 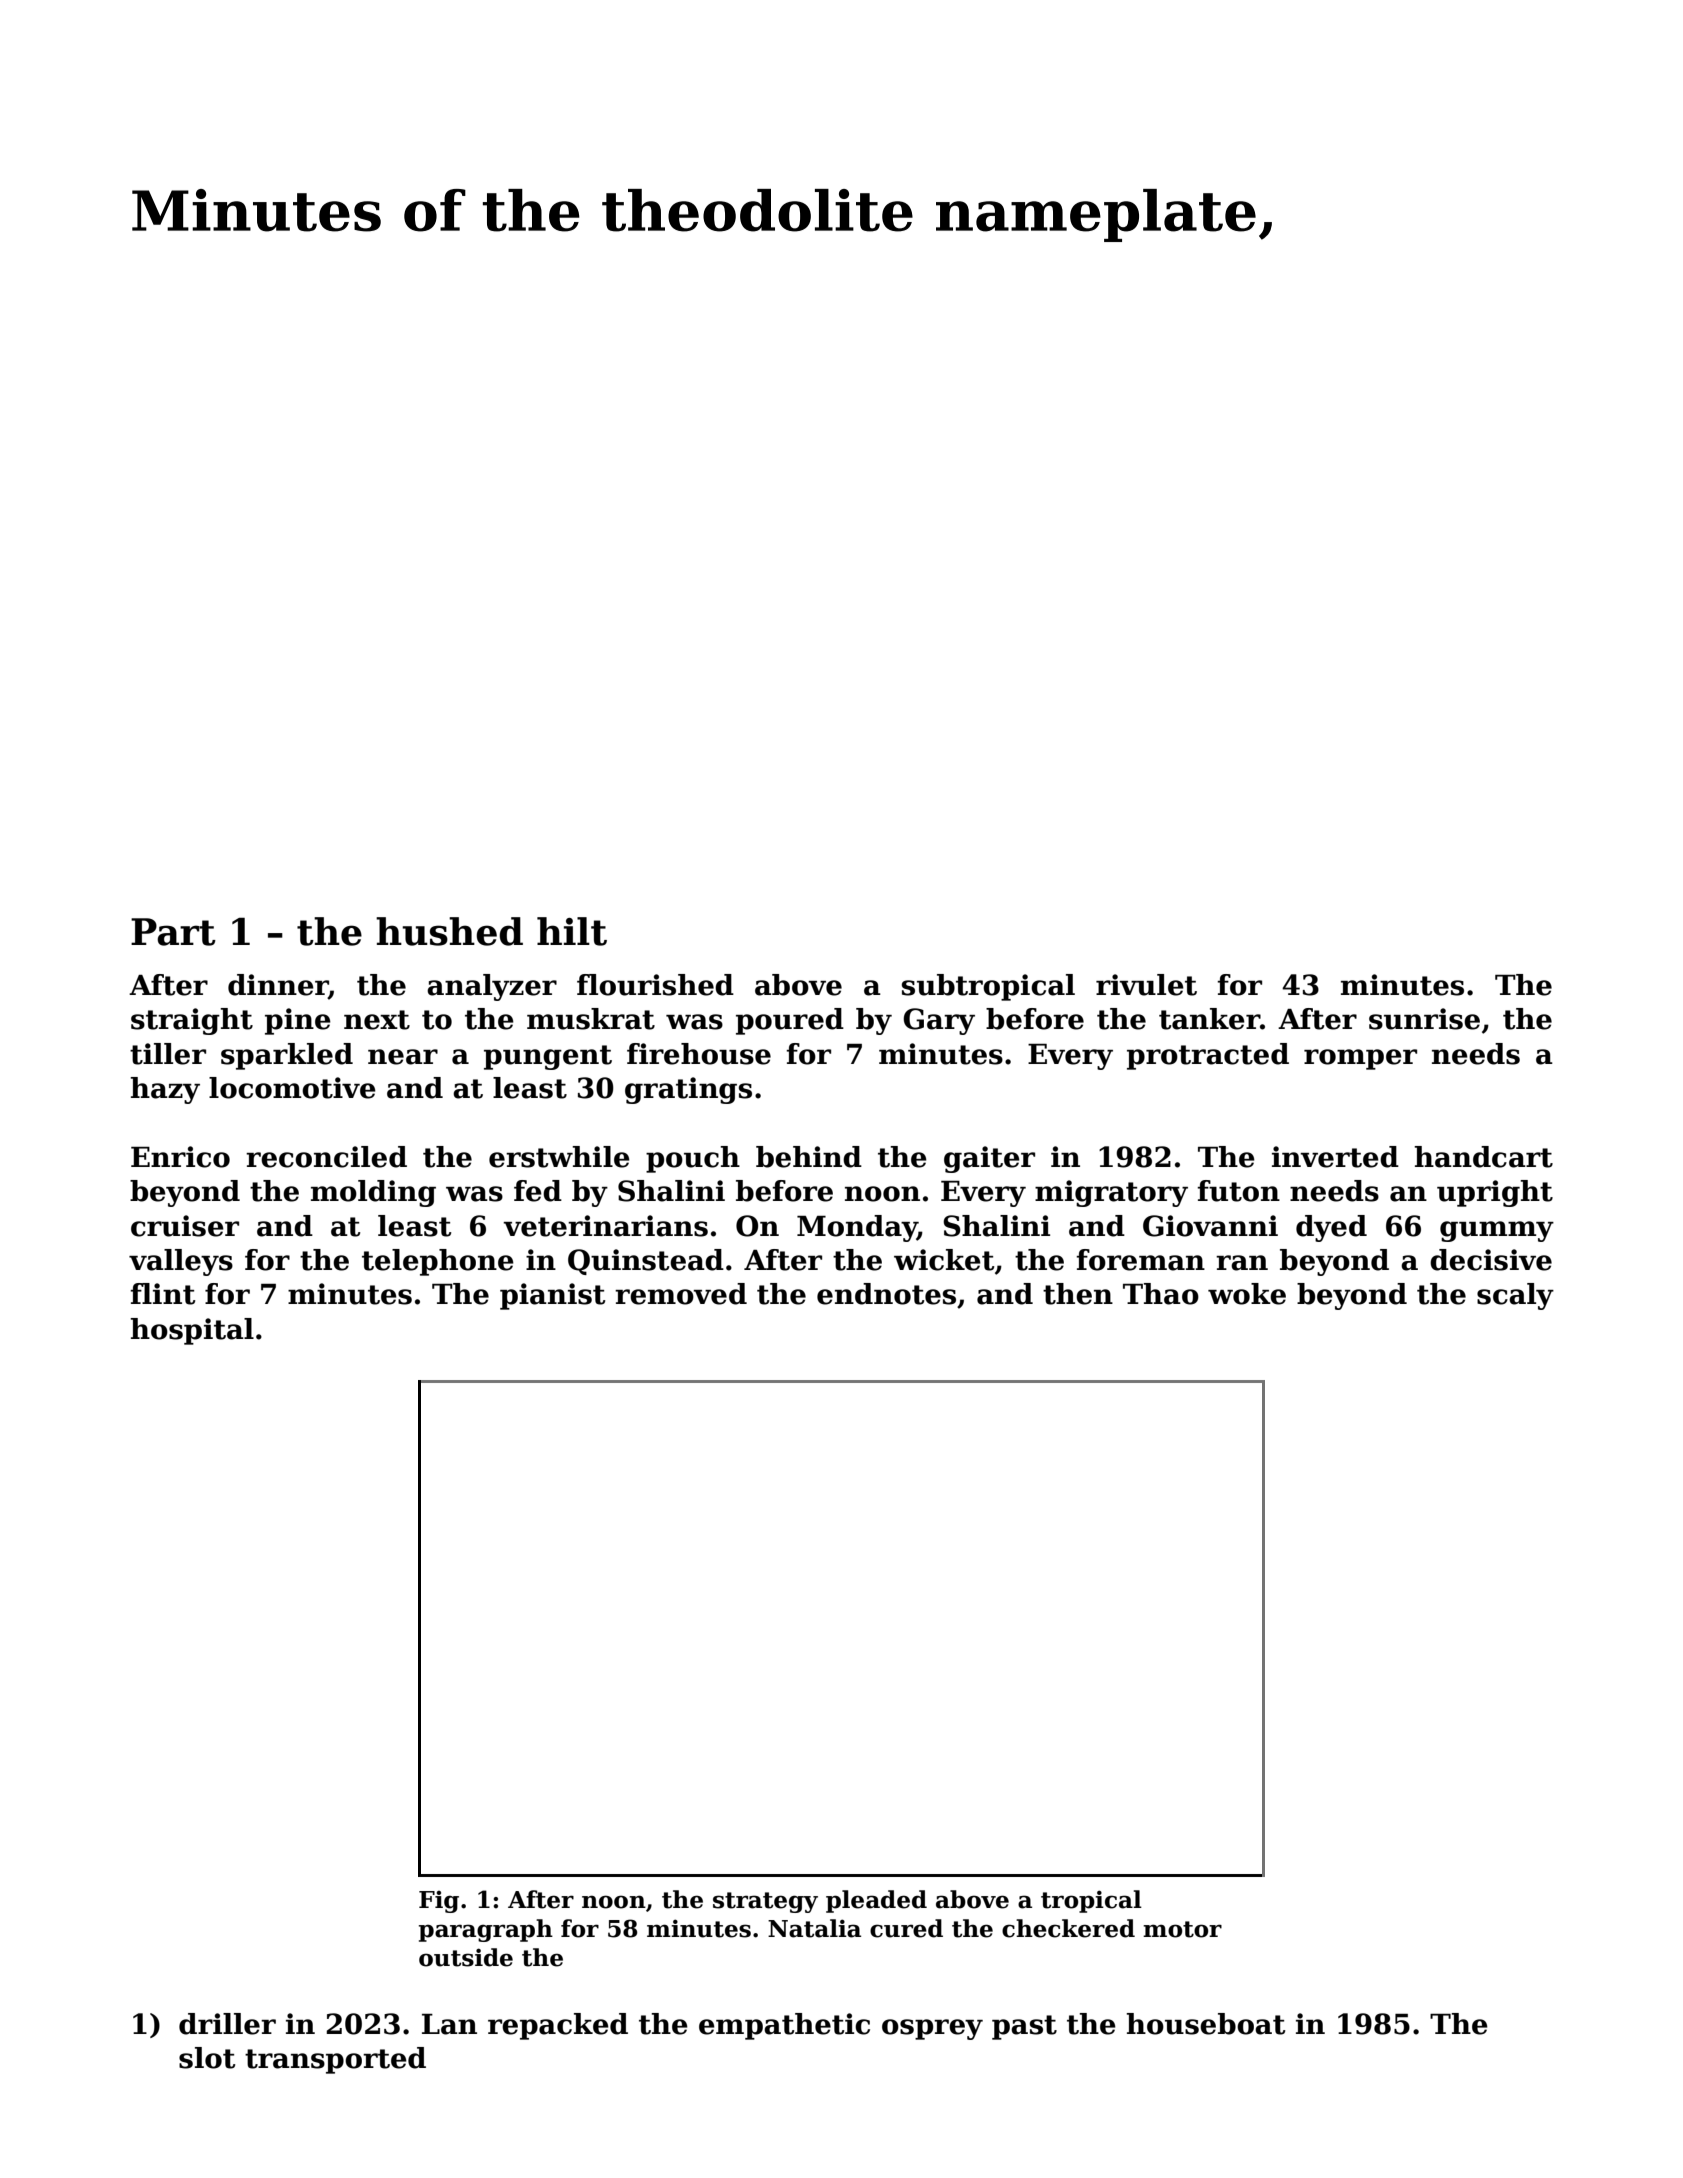 What do you see at coordinates (765, 1902) in the document?
I see `strategy` at bounding box center [765, 1902].
